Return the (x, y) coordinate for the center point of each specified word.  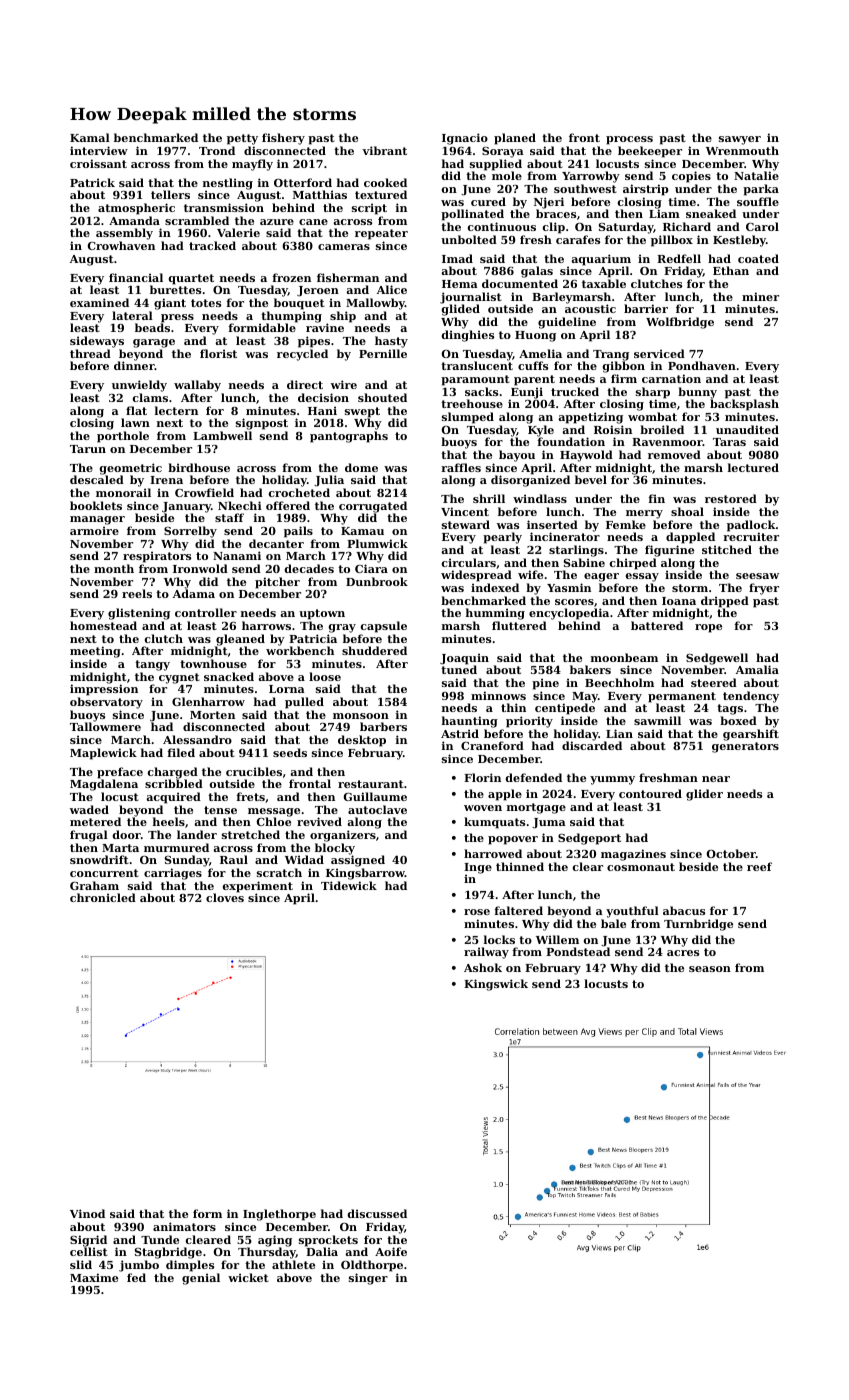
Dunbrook (377, 581)
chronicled (103, 897)
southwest (585, 188)
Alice (392, 289)
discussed (377, 1213)
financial (136, 277)
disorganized (530, 481)
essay (642, 577)
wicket (248, 1277)
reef (759, 866)
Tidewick (349, 885)
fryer (764, 589)
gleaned (240, 640)
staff (229, 517)
